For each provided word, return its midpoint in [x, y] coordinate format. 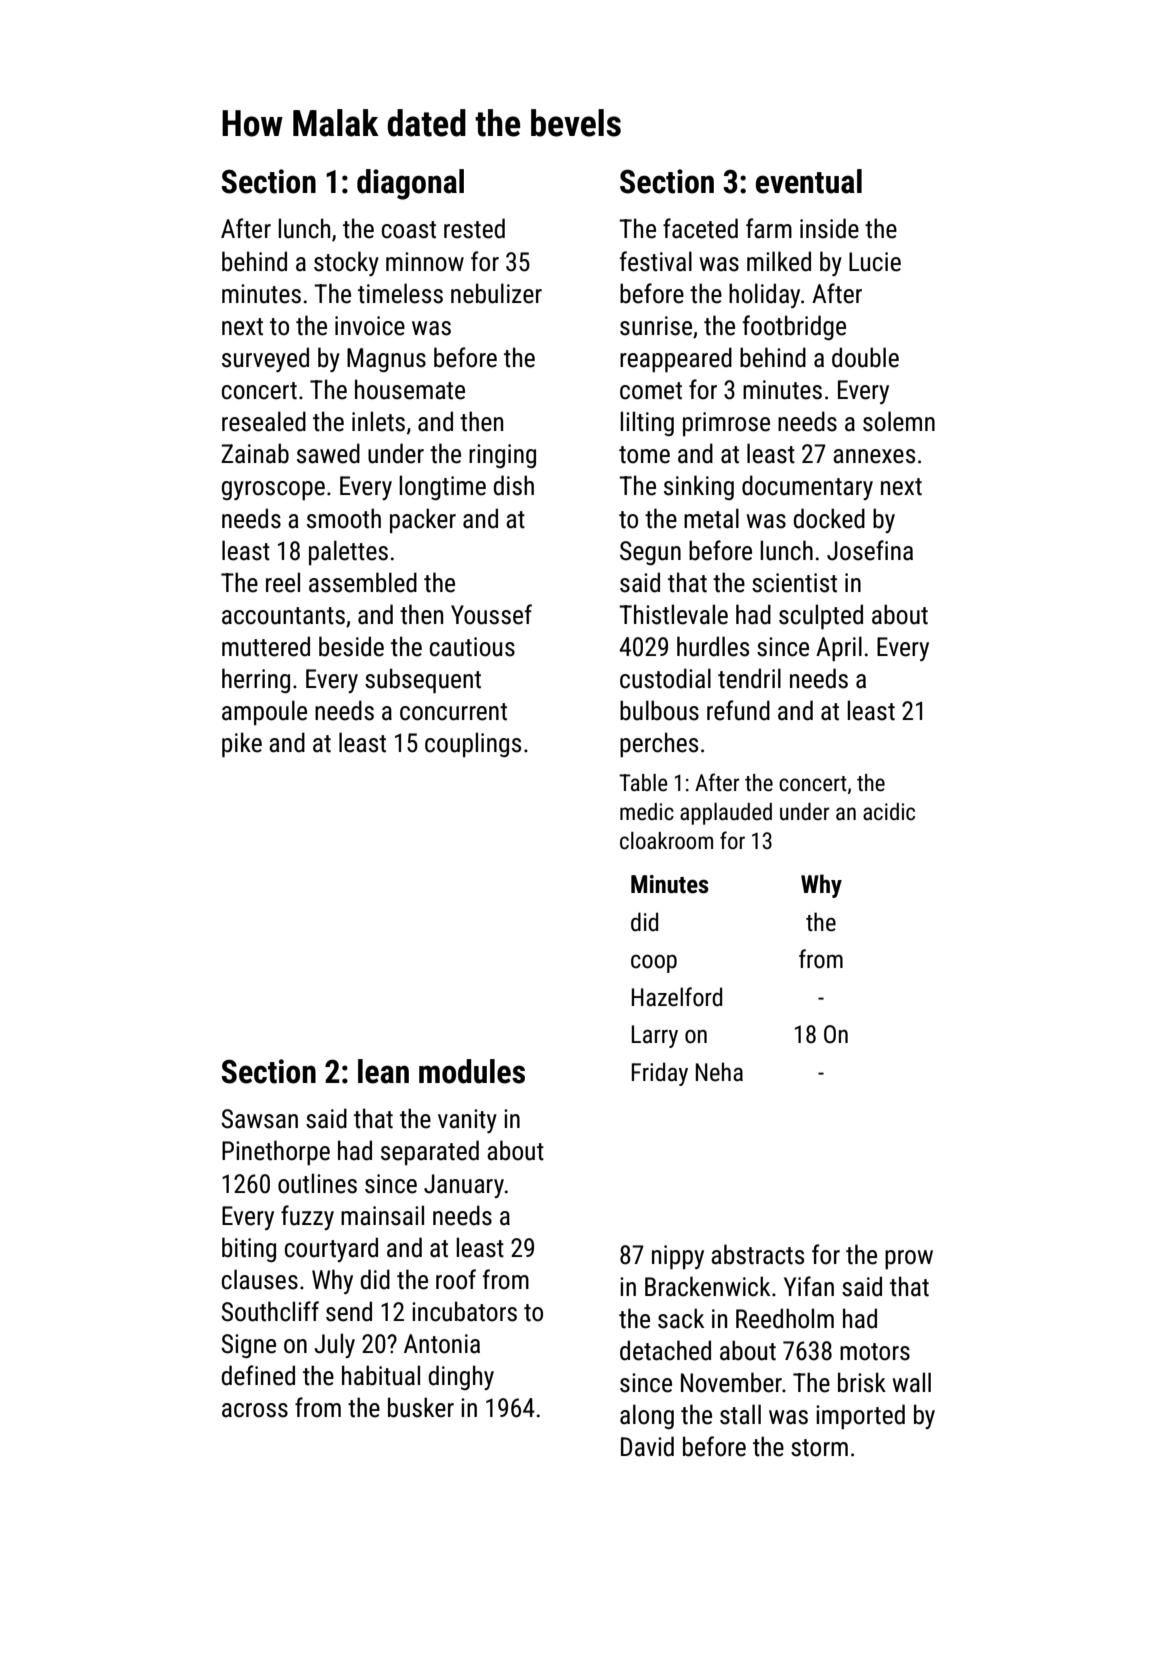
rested [474, 228]
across [255, 1410]
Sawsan [259, 1119]
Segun [650, 553]
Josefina [870, 550]
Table [643, 783]
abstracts [757, 1254]
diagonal [410, 184]
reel [283, 582]
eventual [809, 181]
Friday [660, 1074]
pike [242, 744]
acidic [889, 812]
